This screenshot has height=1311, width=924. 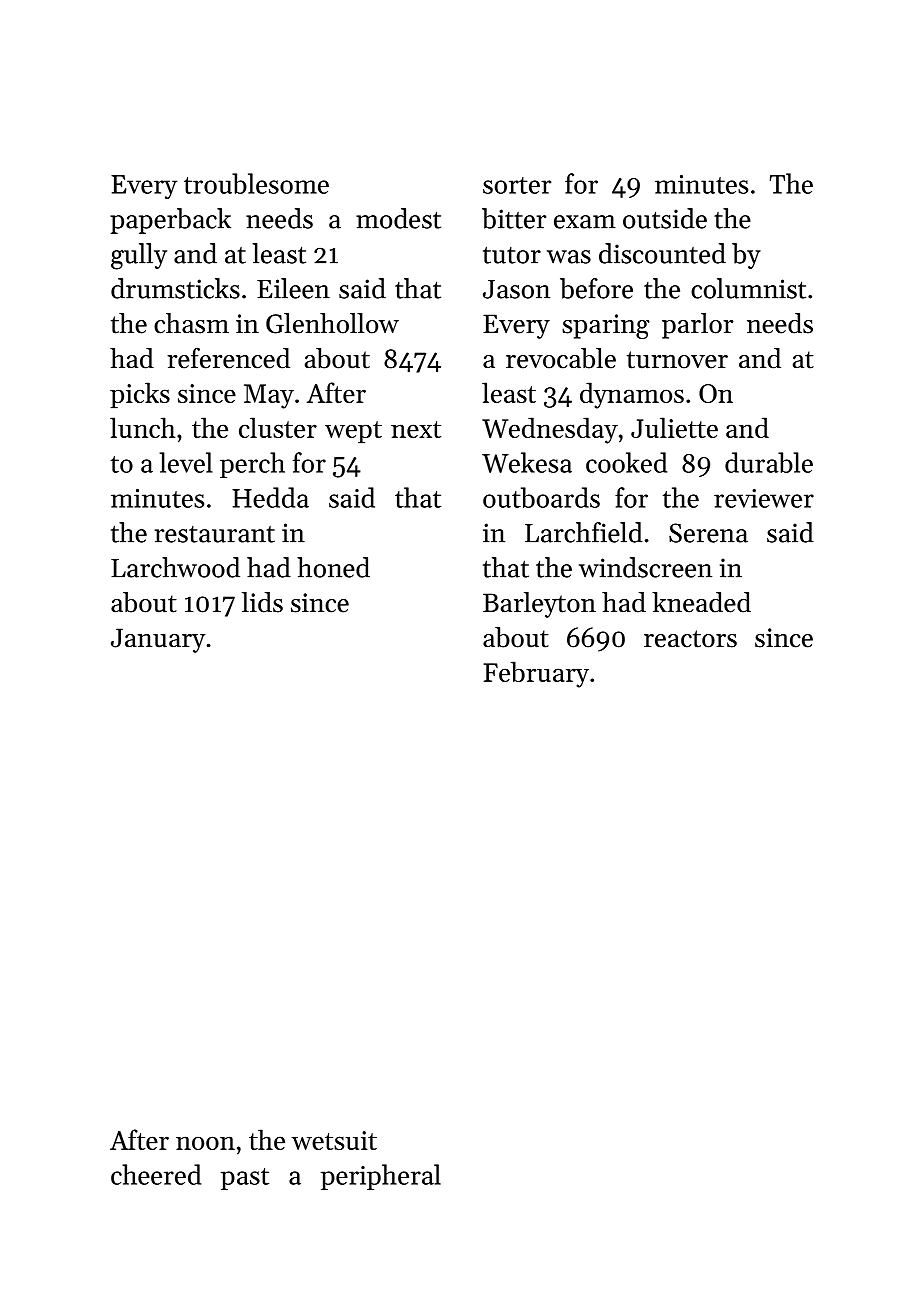 What do you see at coordinates (536, 674) in the screenshot?
I see `February` at bounding box center [536, 674].
